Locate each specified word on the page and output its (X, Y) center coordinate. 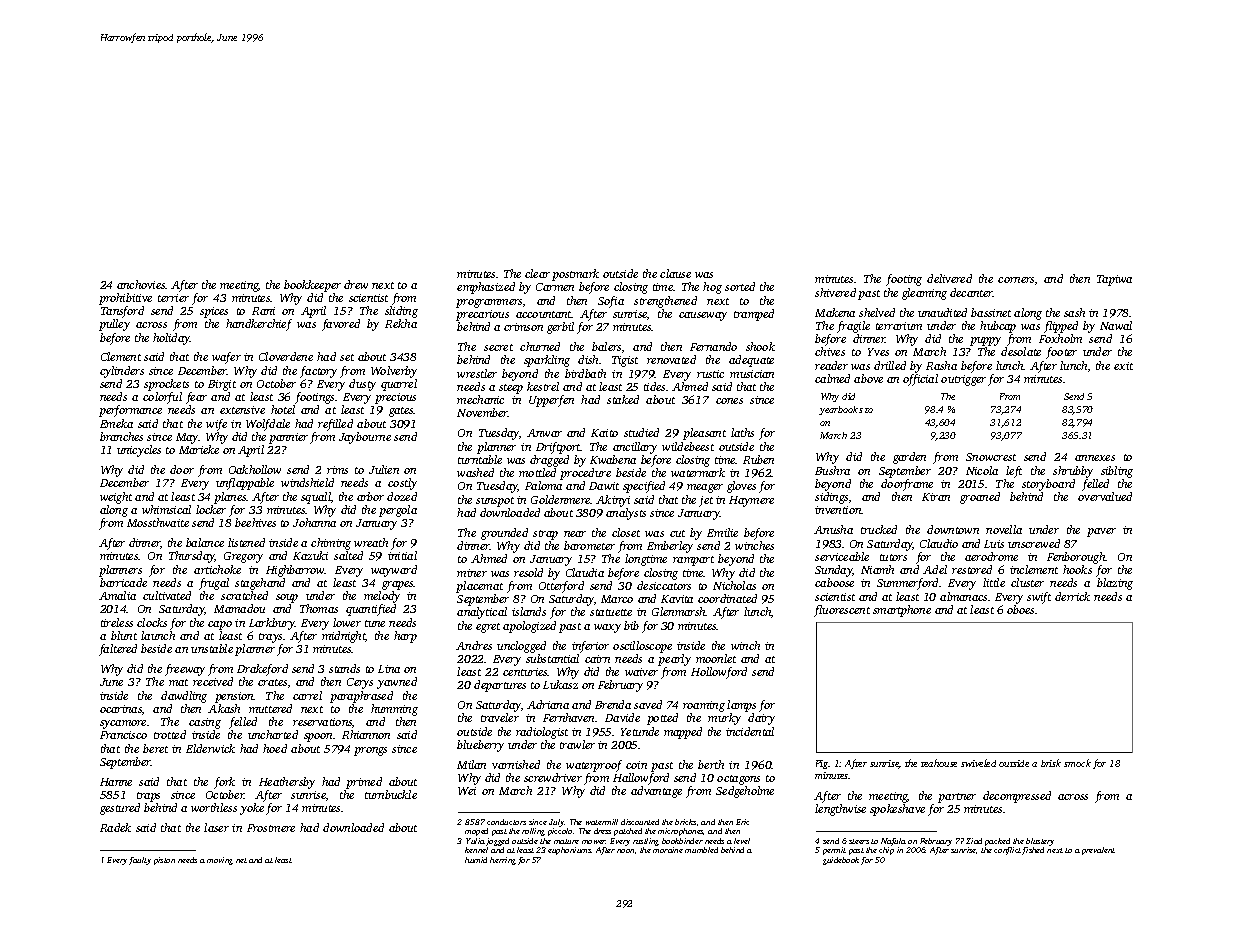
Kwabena (613, 459)
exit (1123, 366)
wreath (371, 542)
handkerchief (259, 325)
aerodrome (991, 556)
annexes (1095, 458)
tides (654, 386)
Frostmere (271, 828)
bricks (685, 822)
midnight (344, 637)
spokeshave (897, 810)
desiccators (664, 585)
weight (116, 498)
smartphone (902, 611)
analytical (482, 613)
